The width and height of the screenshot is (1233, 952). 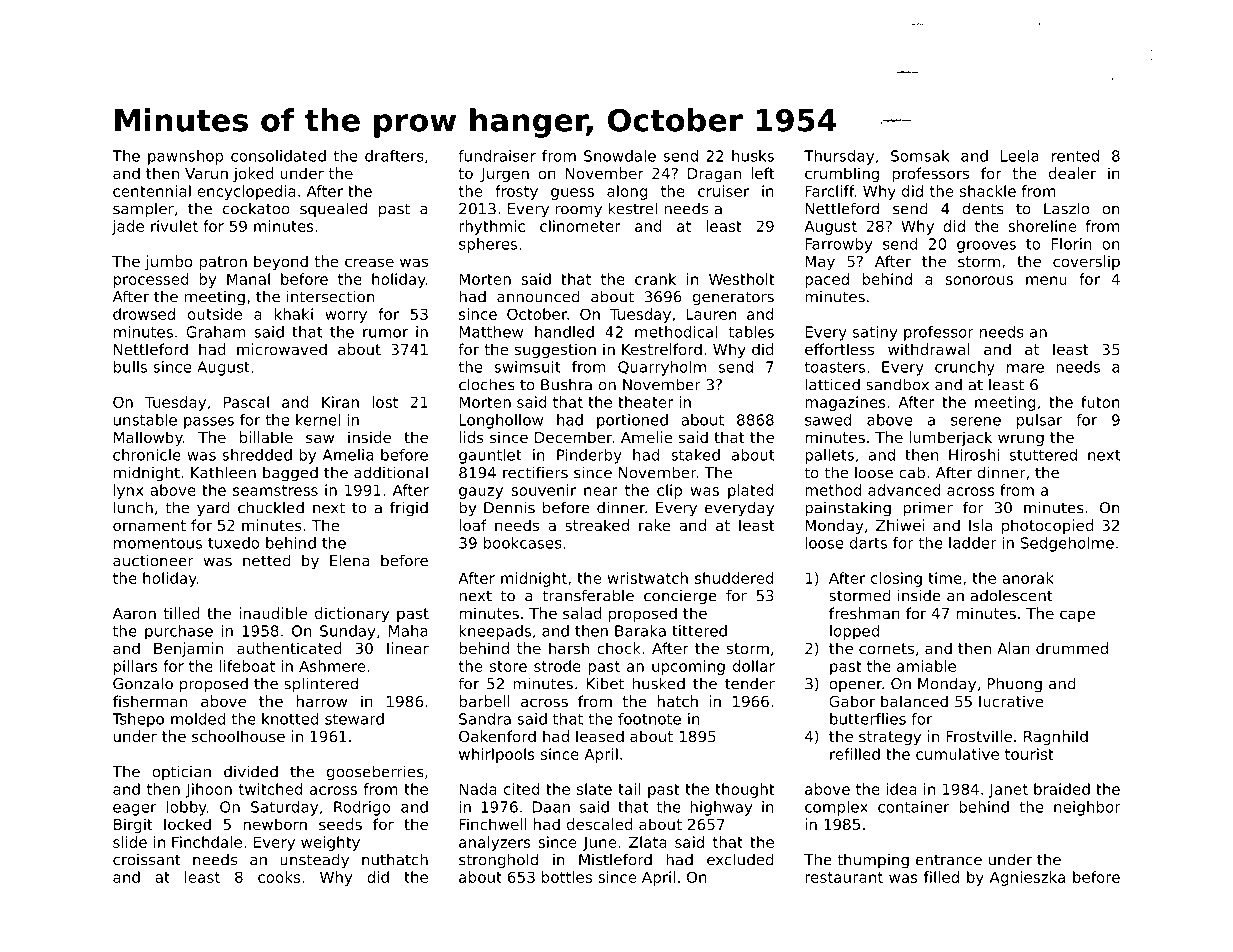 What do you see at coordinates (350, 560) in the screenshot?
I see `Elena` at bounding box center [350, 560].
